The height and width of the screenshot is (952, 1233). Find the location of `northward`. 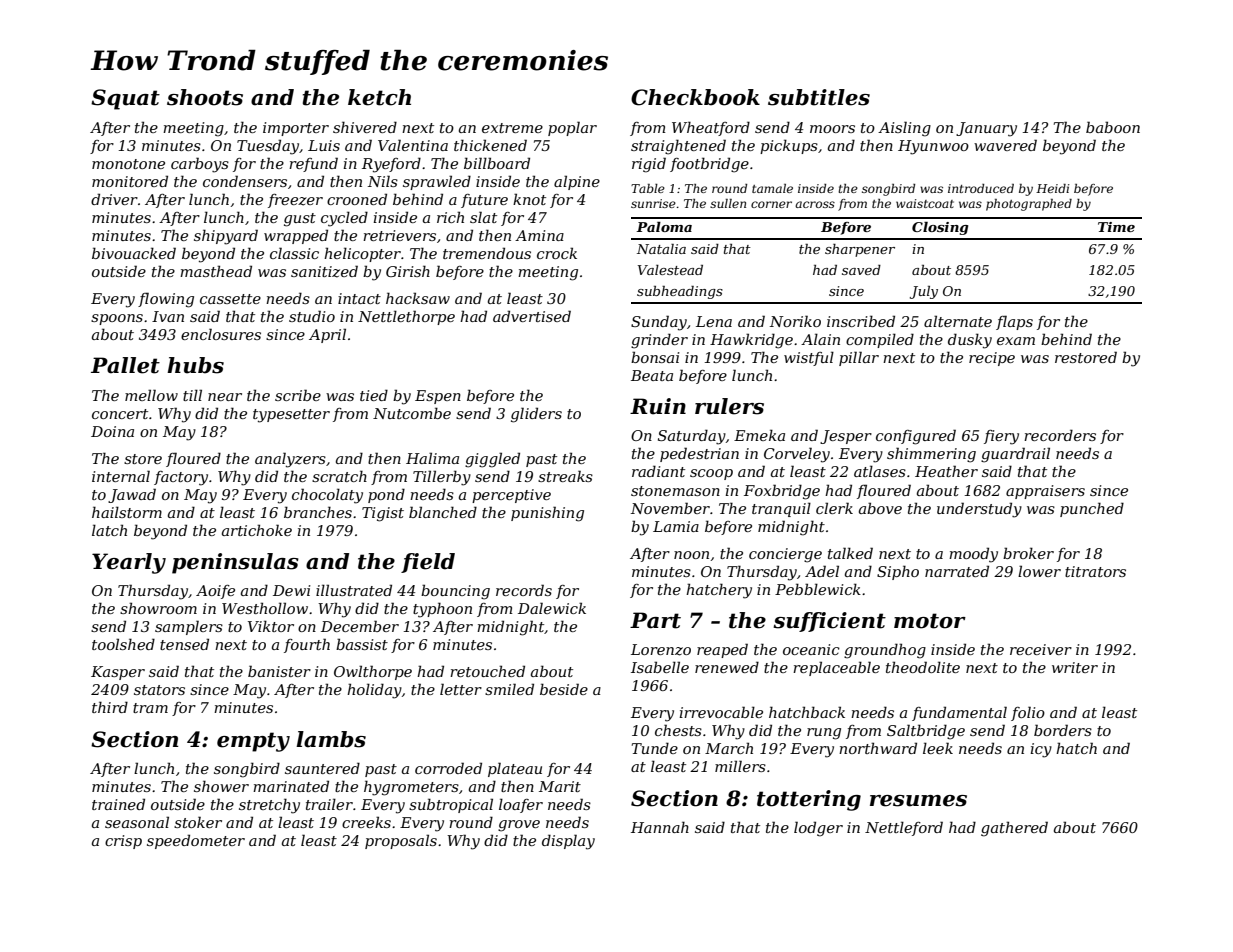

northward is located at coordinates (878, 748).
